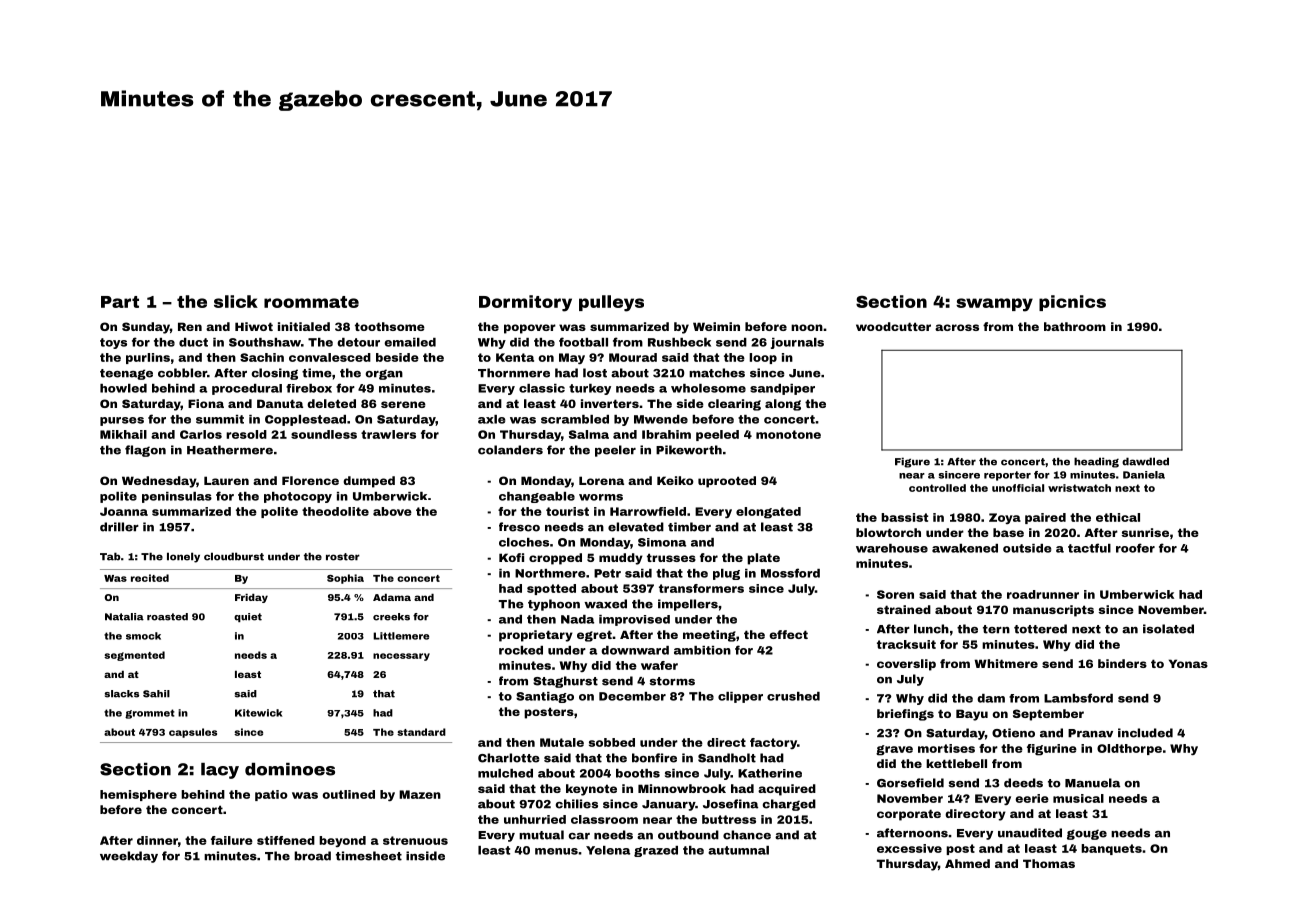  I want to click on swampy, so click(994, 305).
